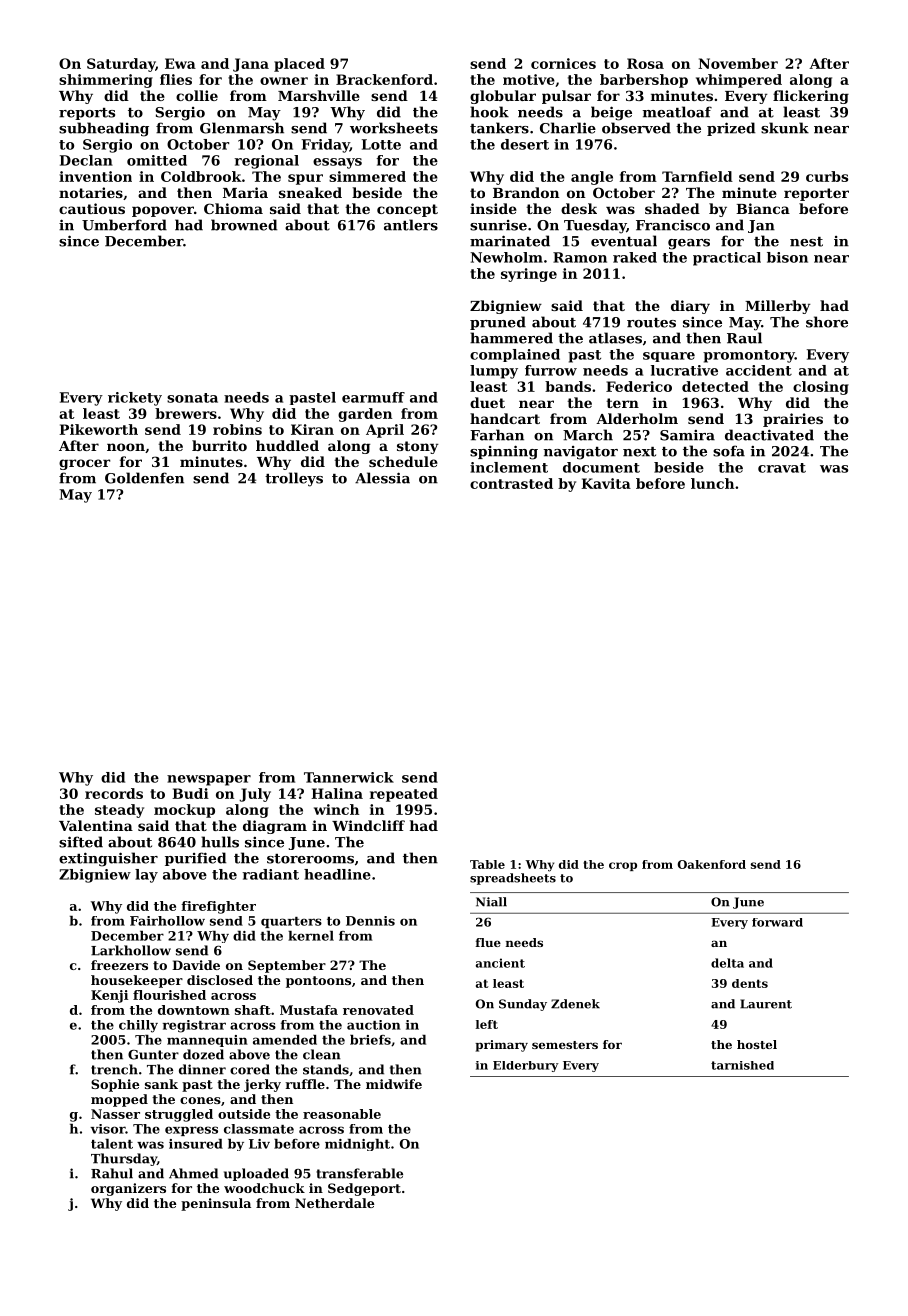 This document has height=1316, width=908. Describe the element at coordinates (566, 97) in the document. I see `pulsar` at that location.
